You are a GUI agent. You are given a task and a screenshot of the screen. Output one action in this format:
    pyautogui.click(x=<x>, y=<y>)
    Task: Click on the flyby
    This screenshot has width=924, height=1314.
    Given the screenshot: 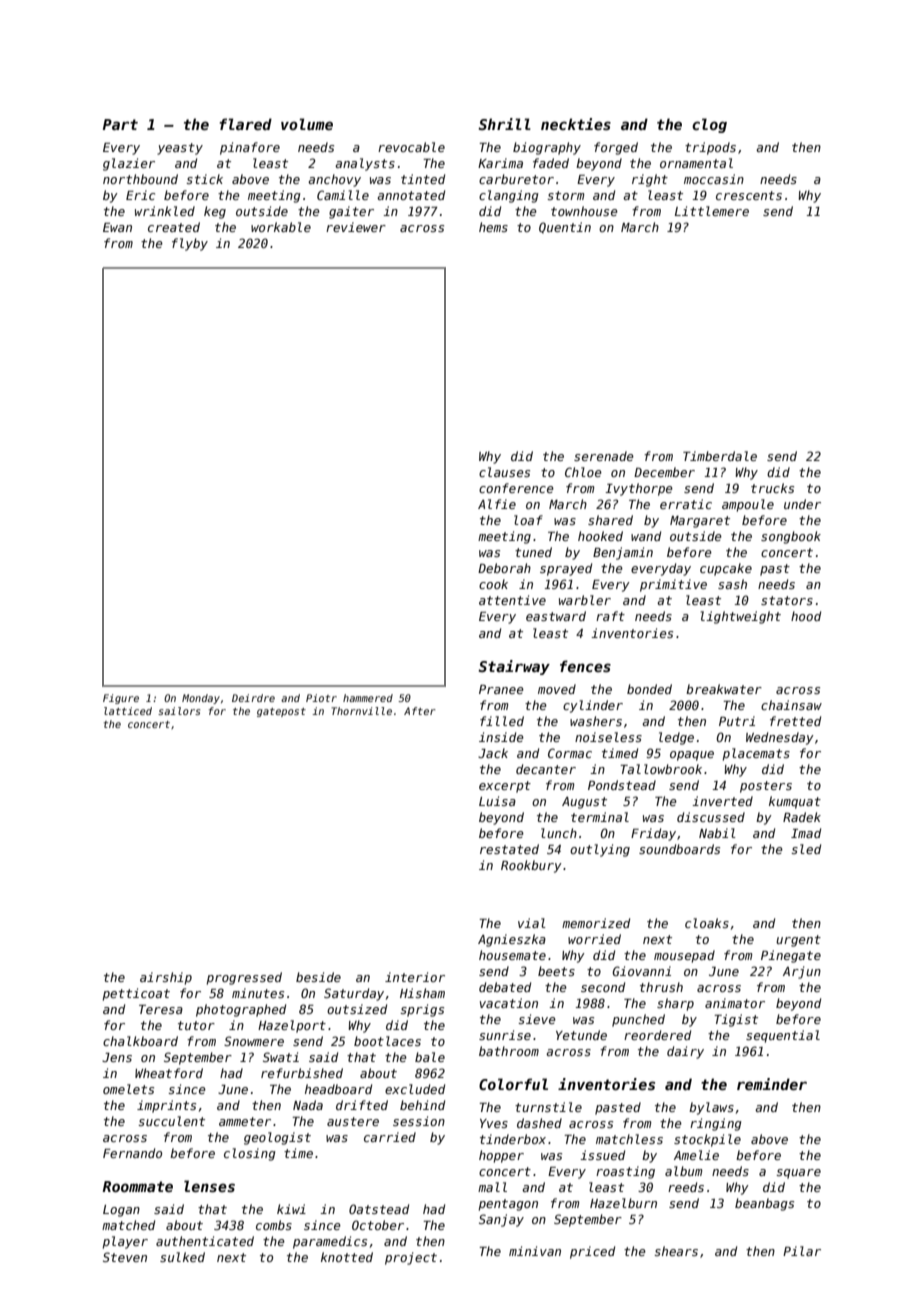 What is the action you would take?
    pyautogui.click(x=190, y=244)
